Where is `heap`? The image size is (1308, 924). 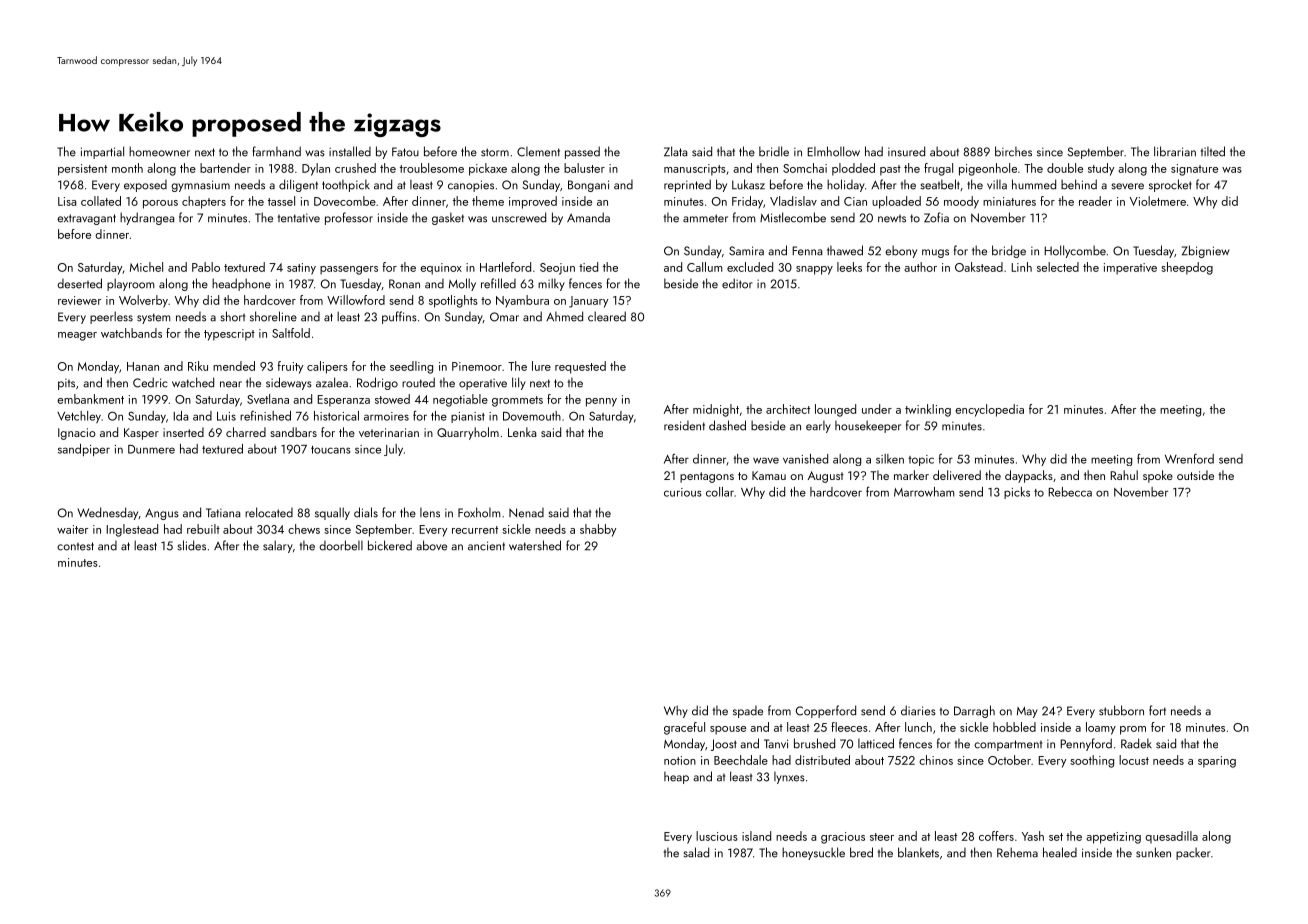
heap is located at coordinates (676, 778).
